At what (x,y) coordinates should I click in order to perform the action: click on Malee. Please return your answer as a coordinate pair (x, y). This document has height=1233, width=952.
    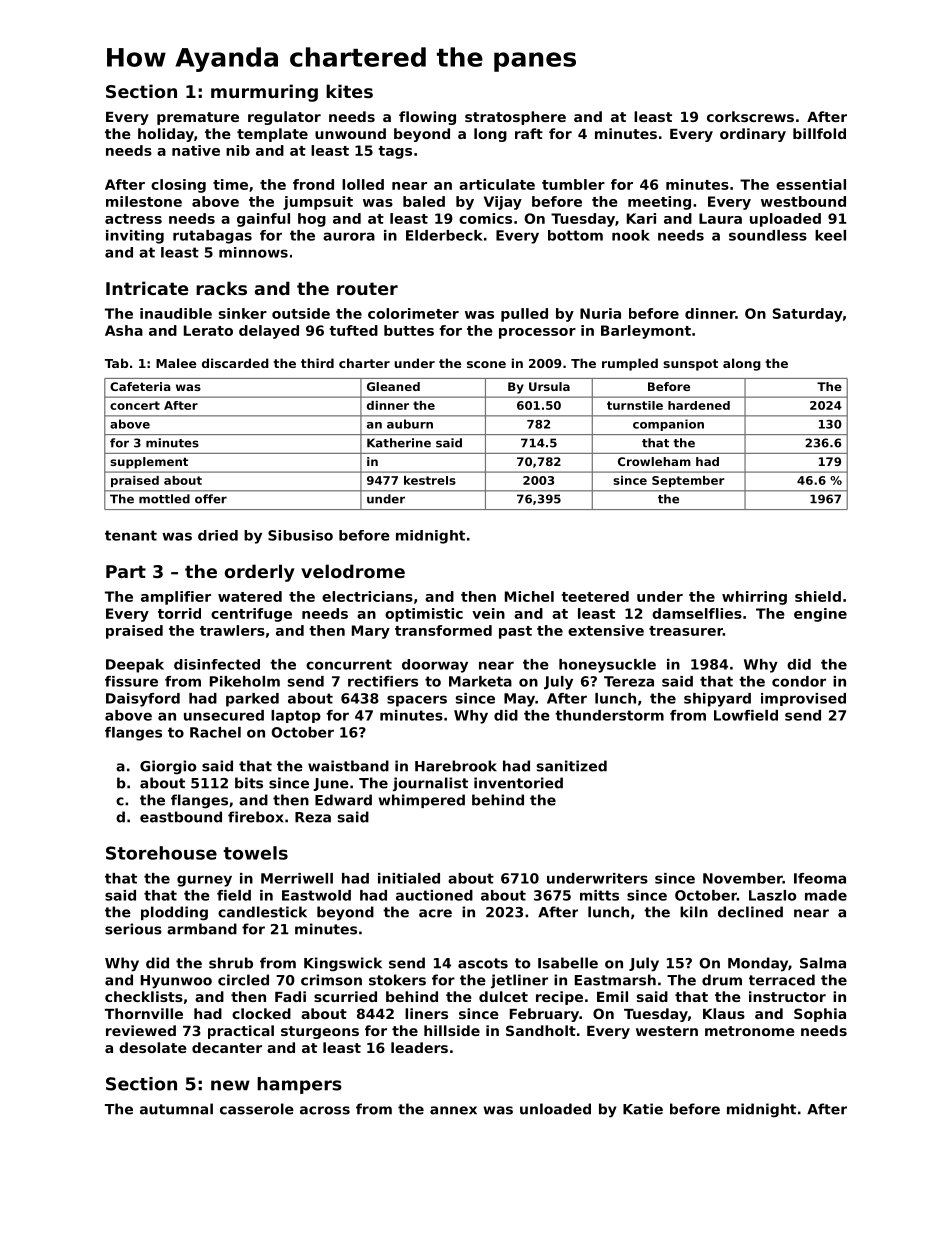
    Looking at the image, I should click on (176, 363).
